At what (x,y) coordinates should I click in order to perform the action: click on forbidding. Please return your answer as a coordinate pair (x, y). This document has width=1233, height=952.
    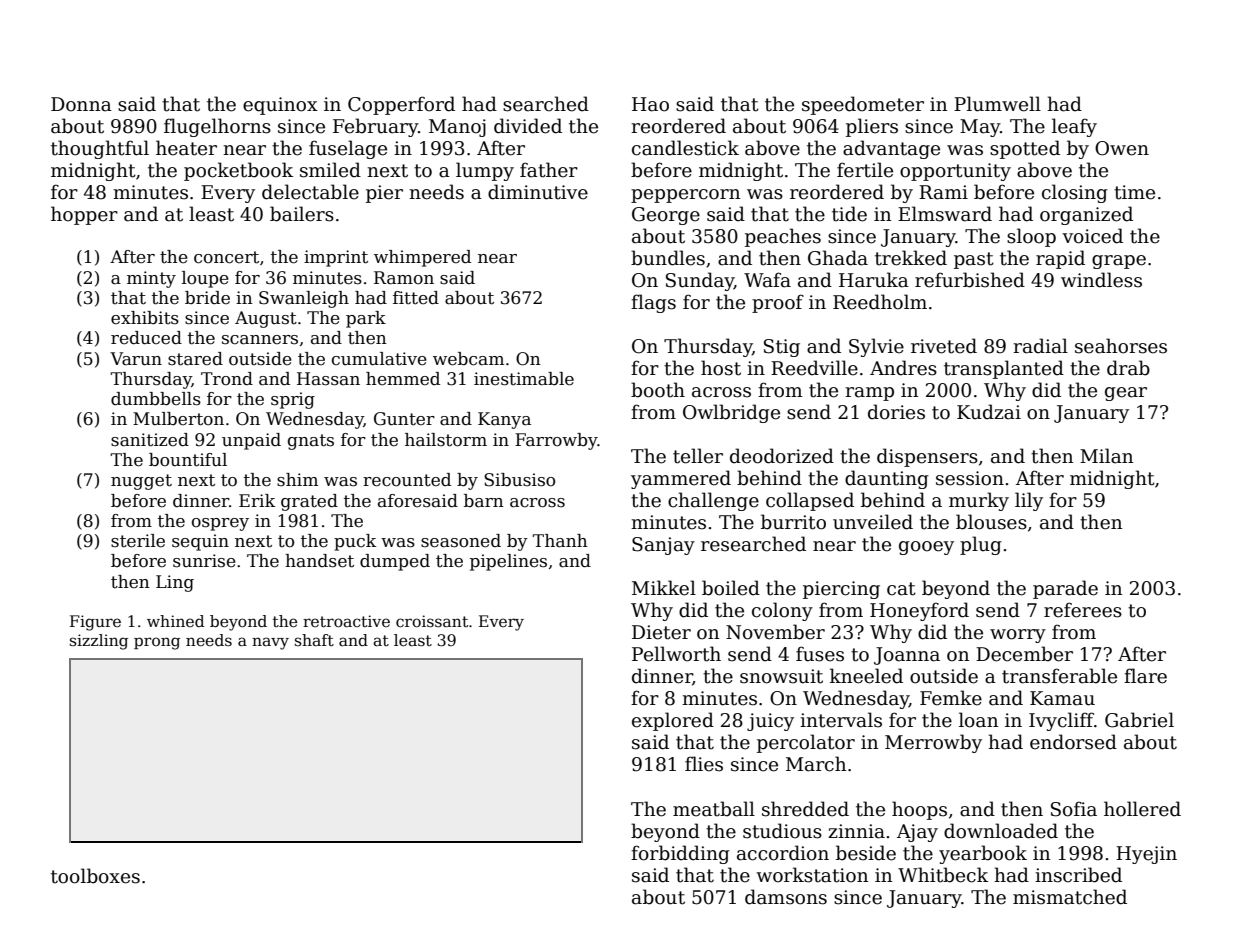
    Looking at the image, I should click on (680, 854).
